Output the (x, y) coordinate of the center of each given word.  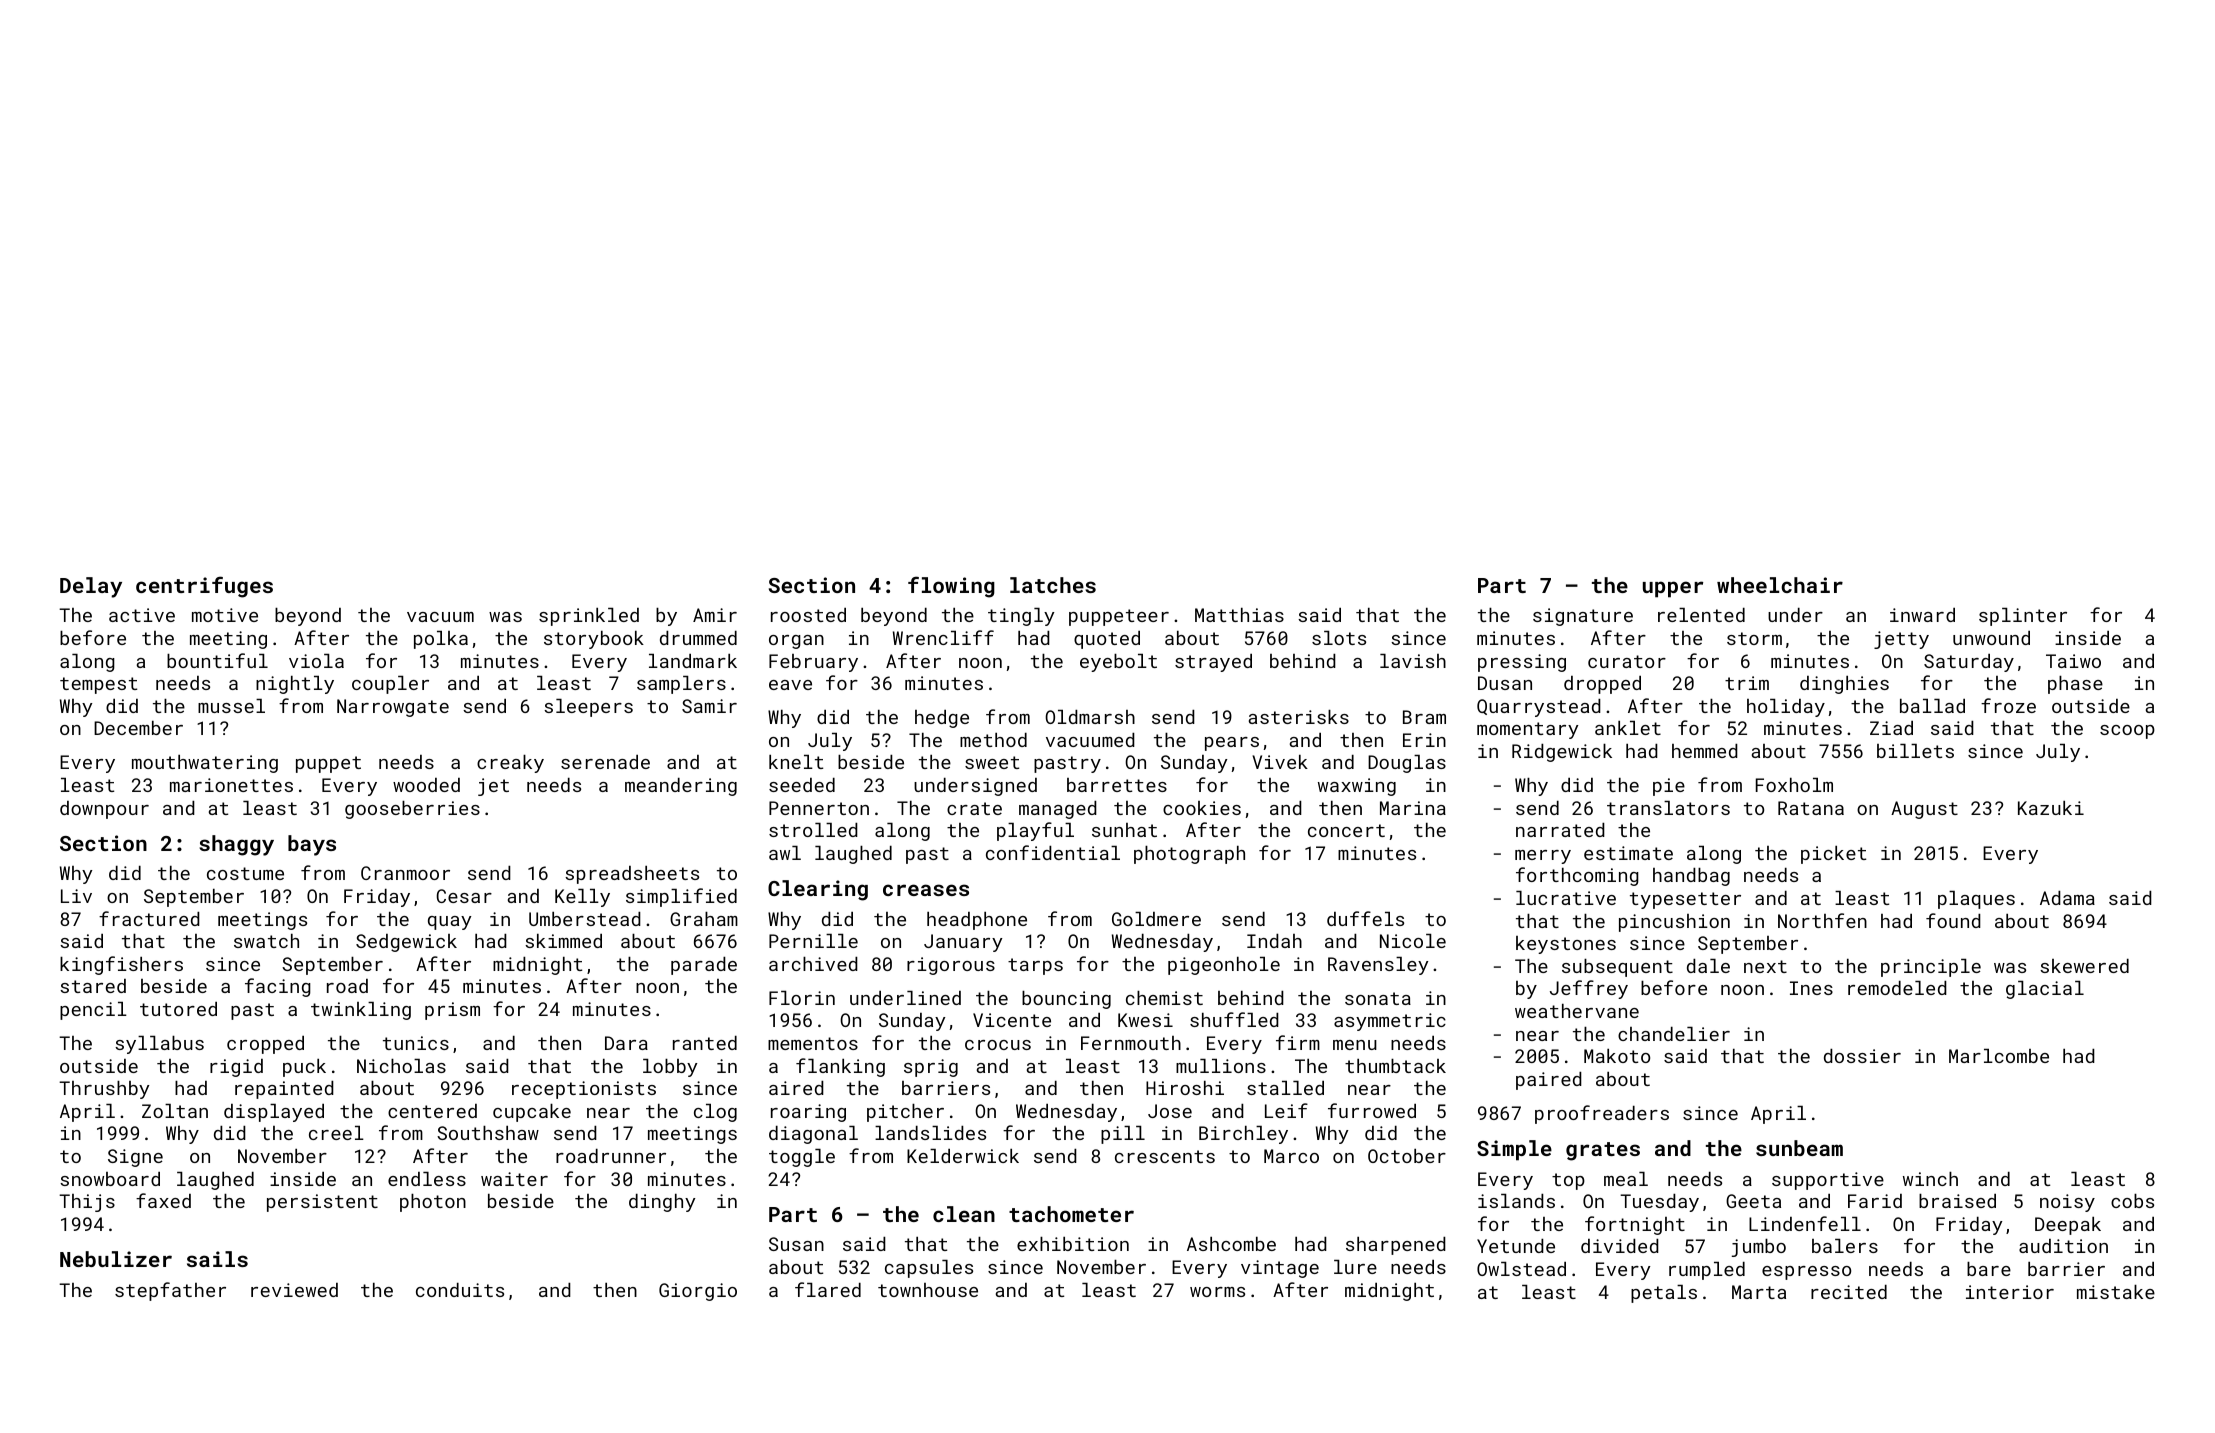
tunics (416, 1043)
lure (1355, 1267)
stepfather (170, 1291)
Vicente (1012, 1020)
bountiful (217, 660)
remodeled (1897, 988)
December (138, 728)
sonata (1378, 998)
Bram (1424, 717)
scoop (2127, 732)
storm (1754, 638)
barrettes (1117, 785)
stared (93, 986)
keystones (1566, 945)
